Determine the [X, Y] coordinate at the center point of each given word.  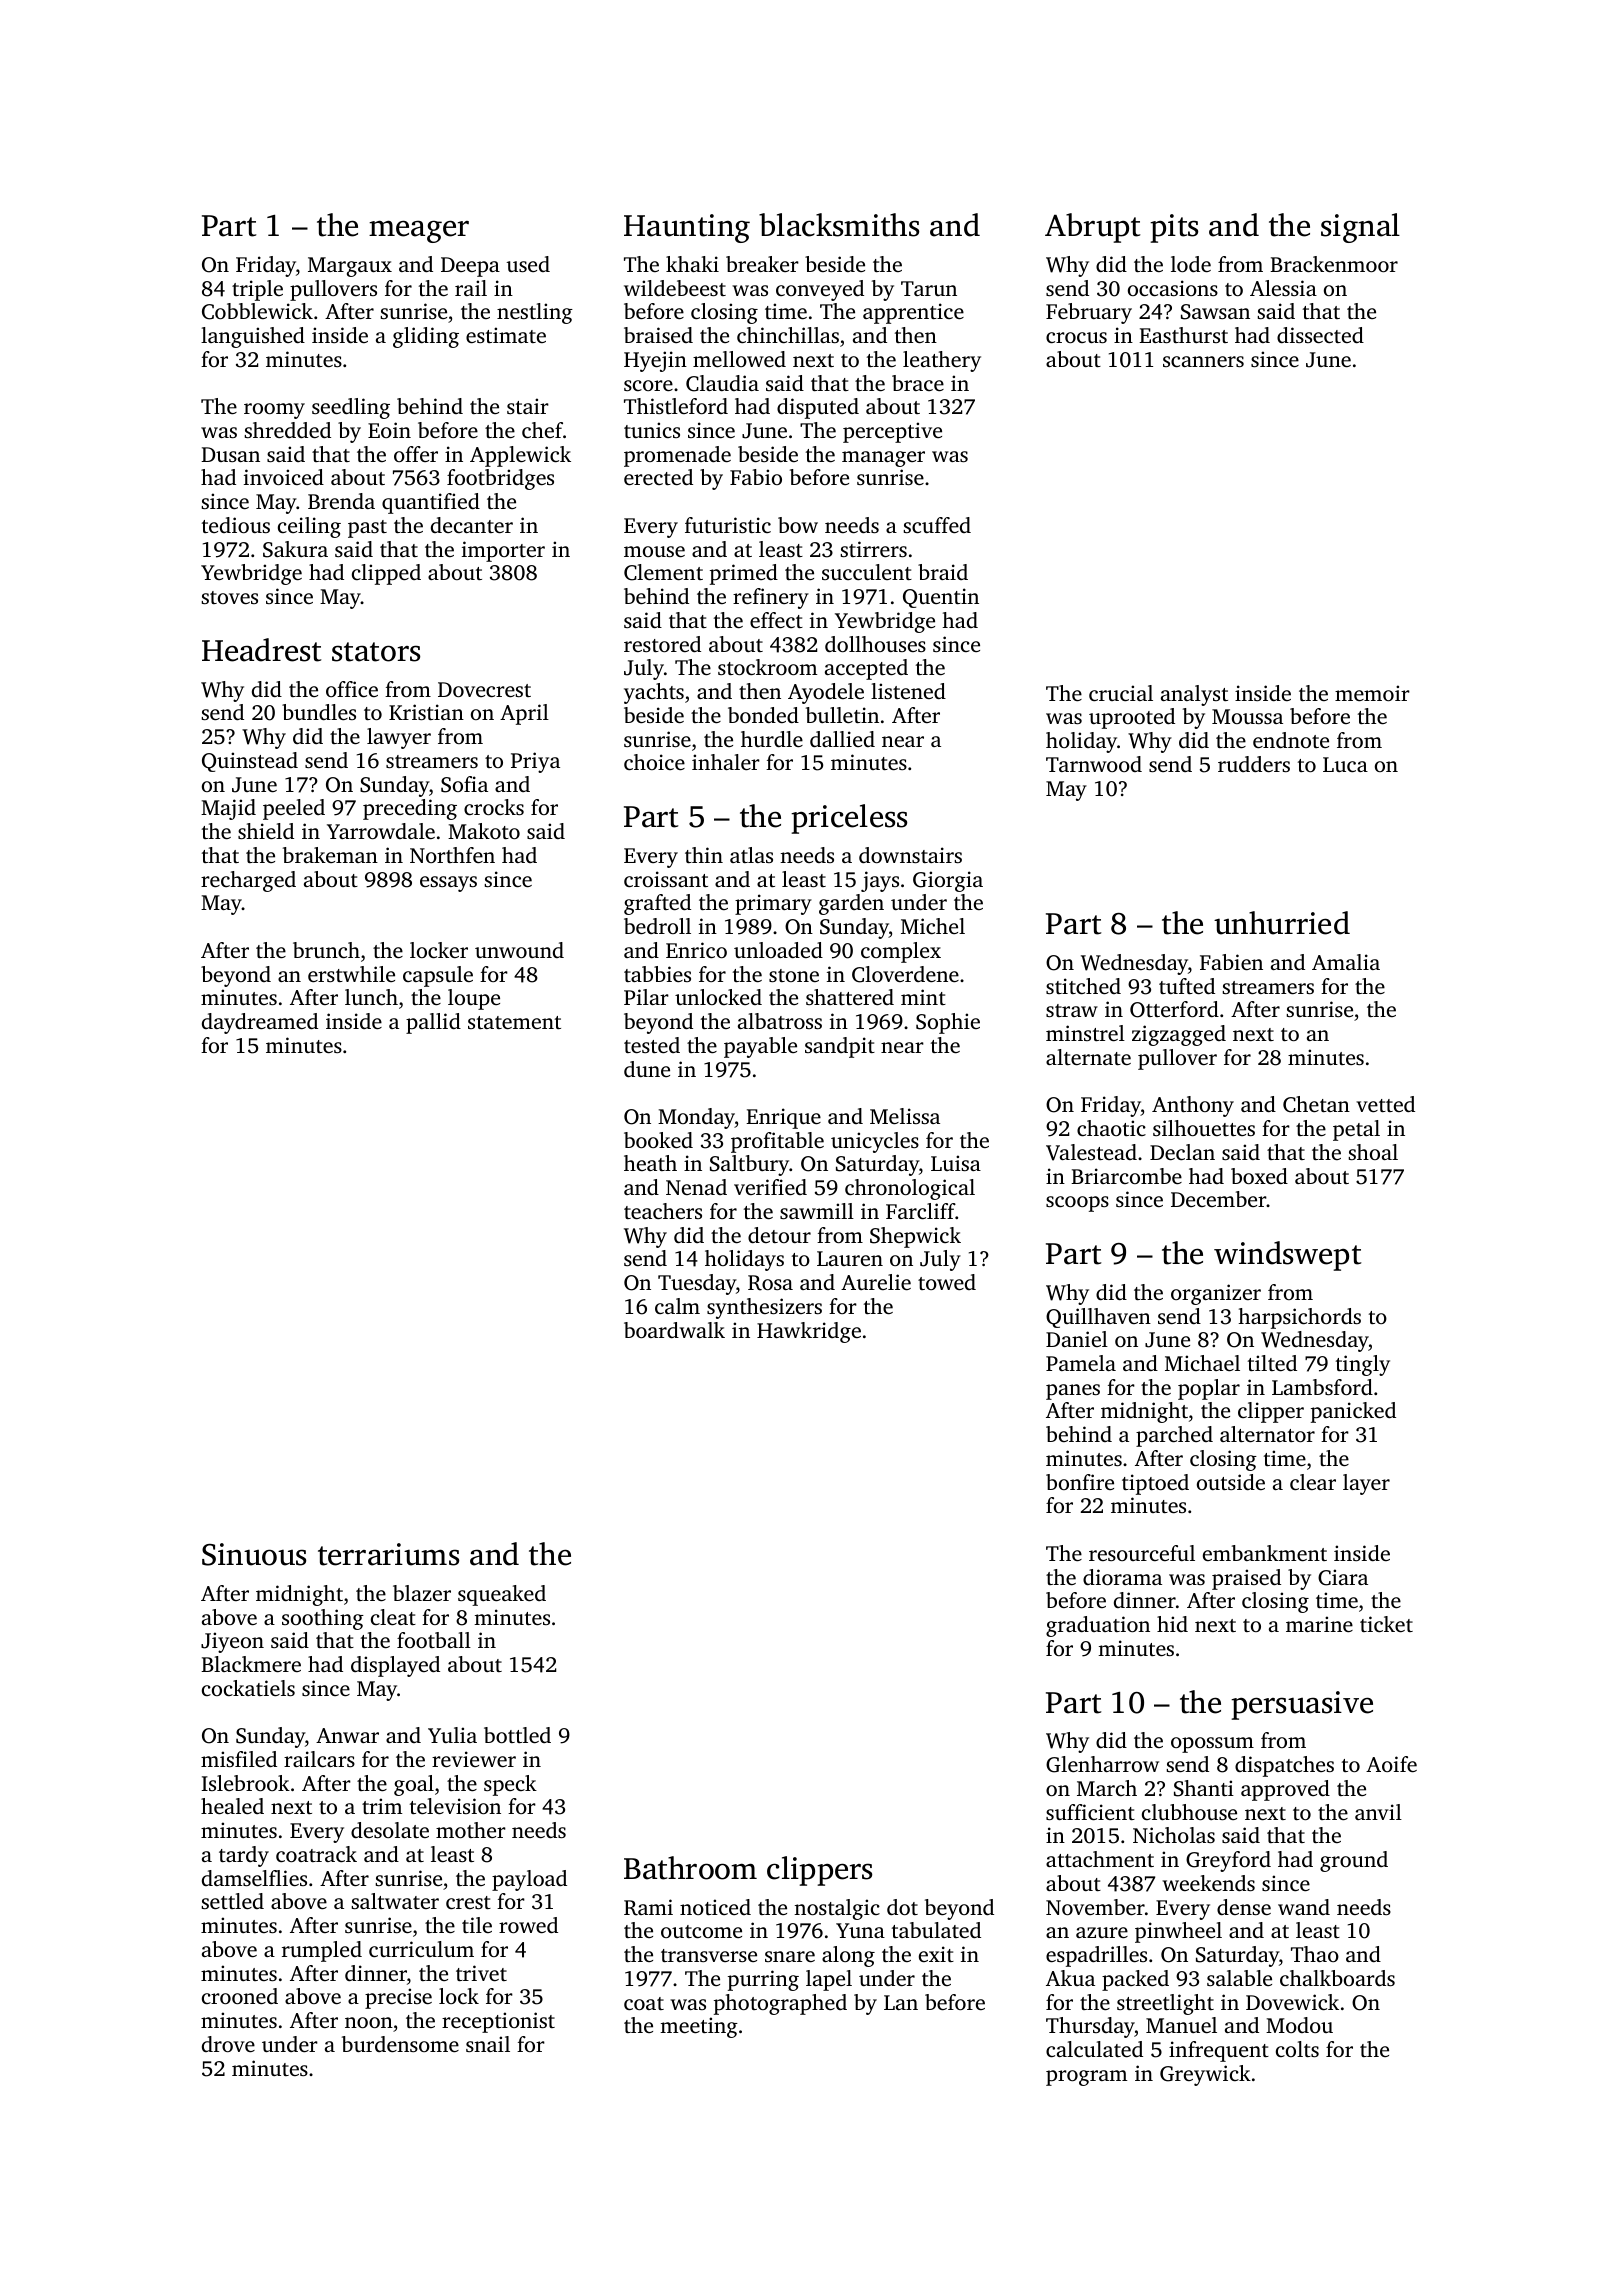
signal [1360, 228]
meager [419, 231]
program [1086, 2078]
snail [488, 2044]
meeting [699, 2027]
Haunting [687, 228]
